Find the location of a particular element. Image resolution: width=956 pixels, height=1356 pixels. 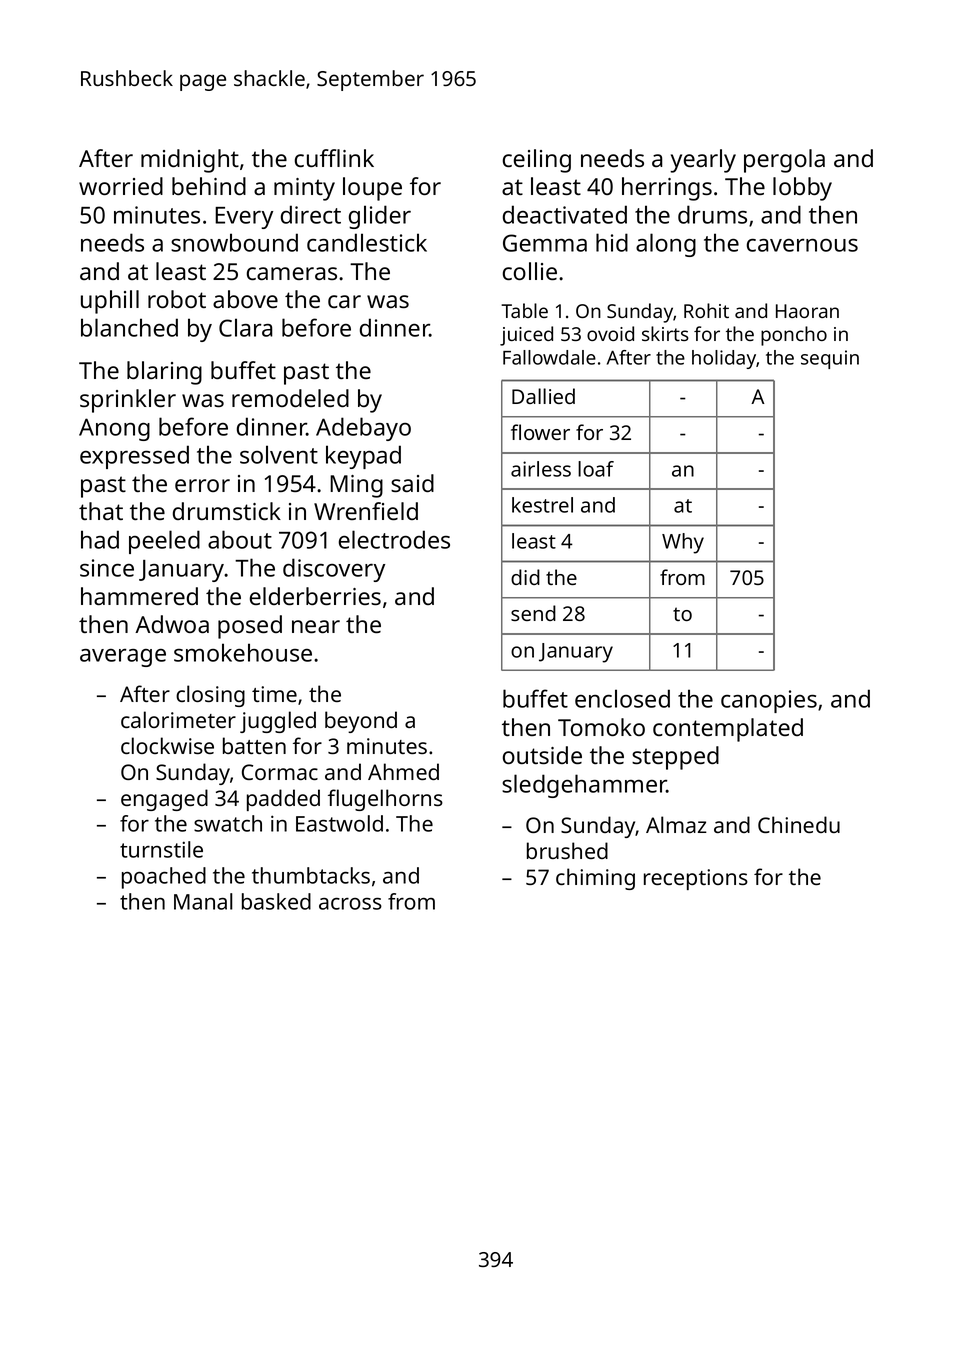

Adwoa is located at coordinates (172, 624).
